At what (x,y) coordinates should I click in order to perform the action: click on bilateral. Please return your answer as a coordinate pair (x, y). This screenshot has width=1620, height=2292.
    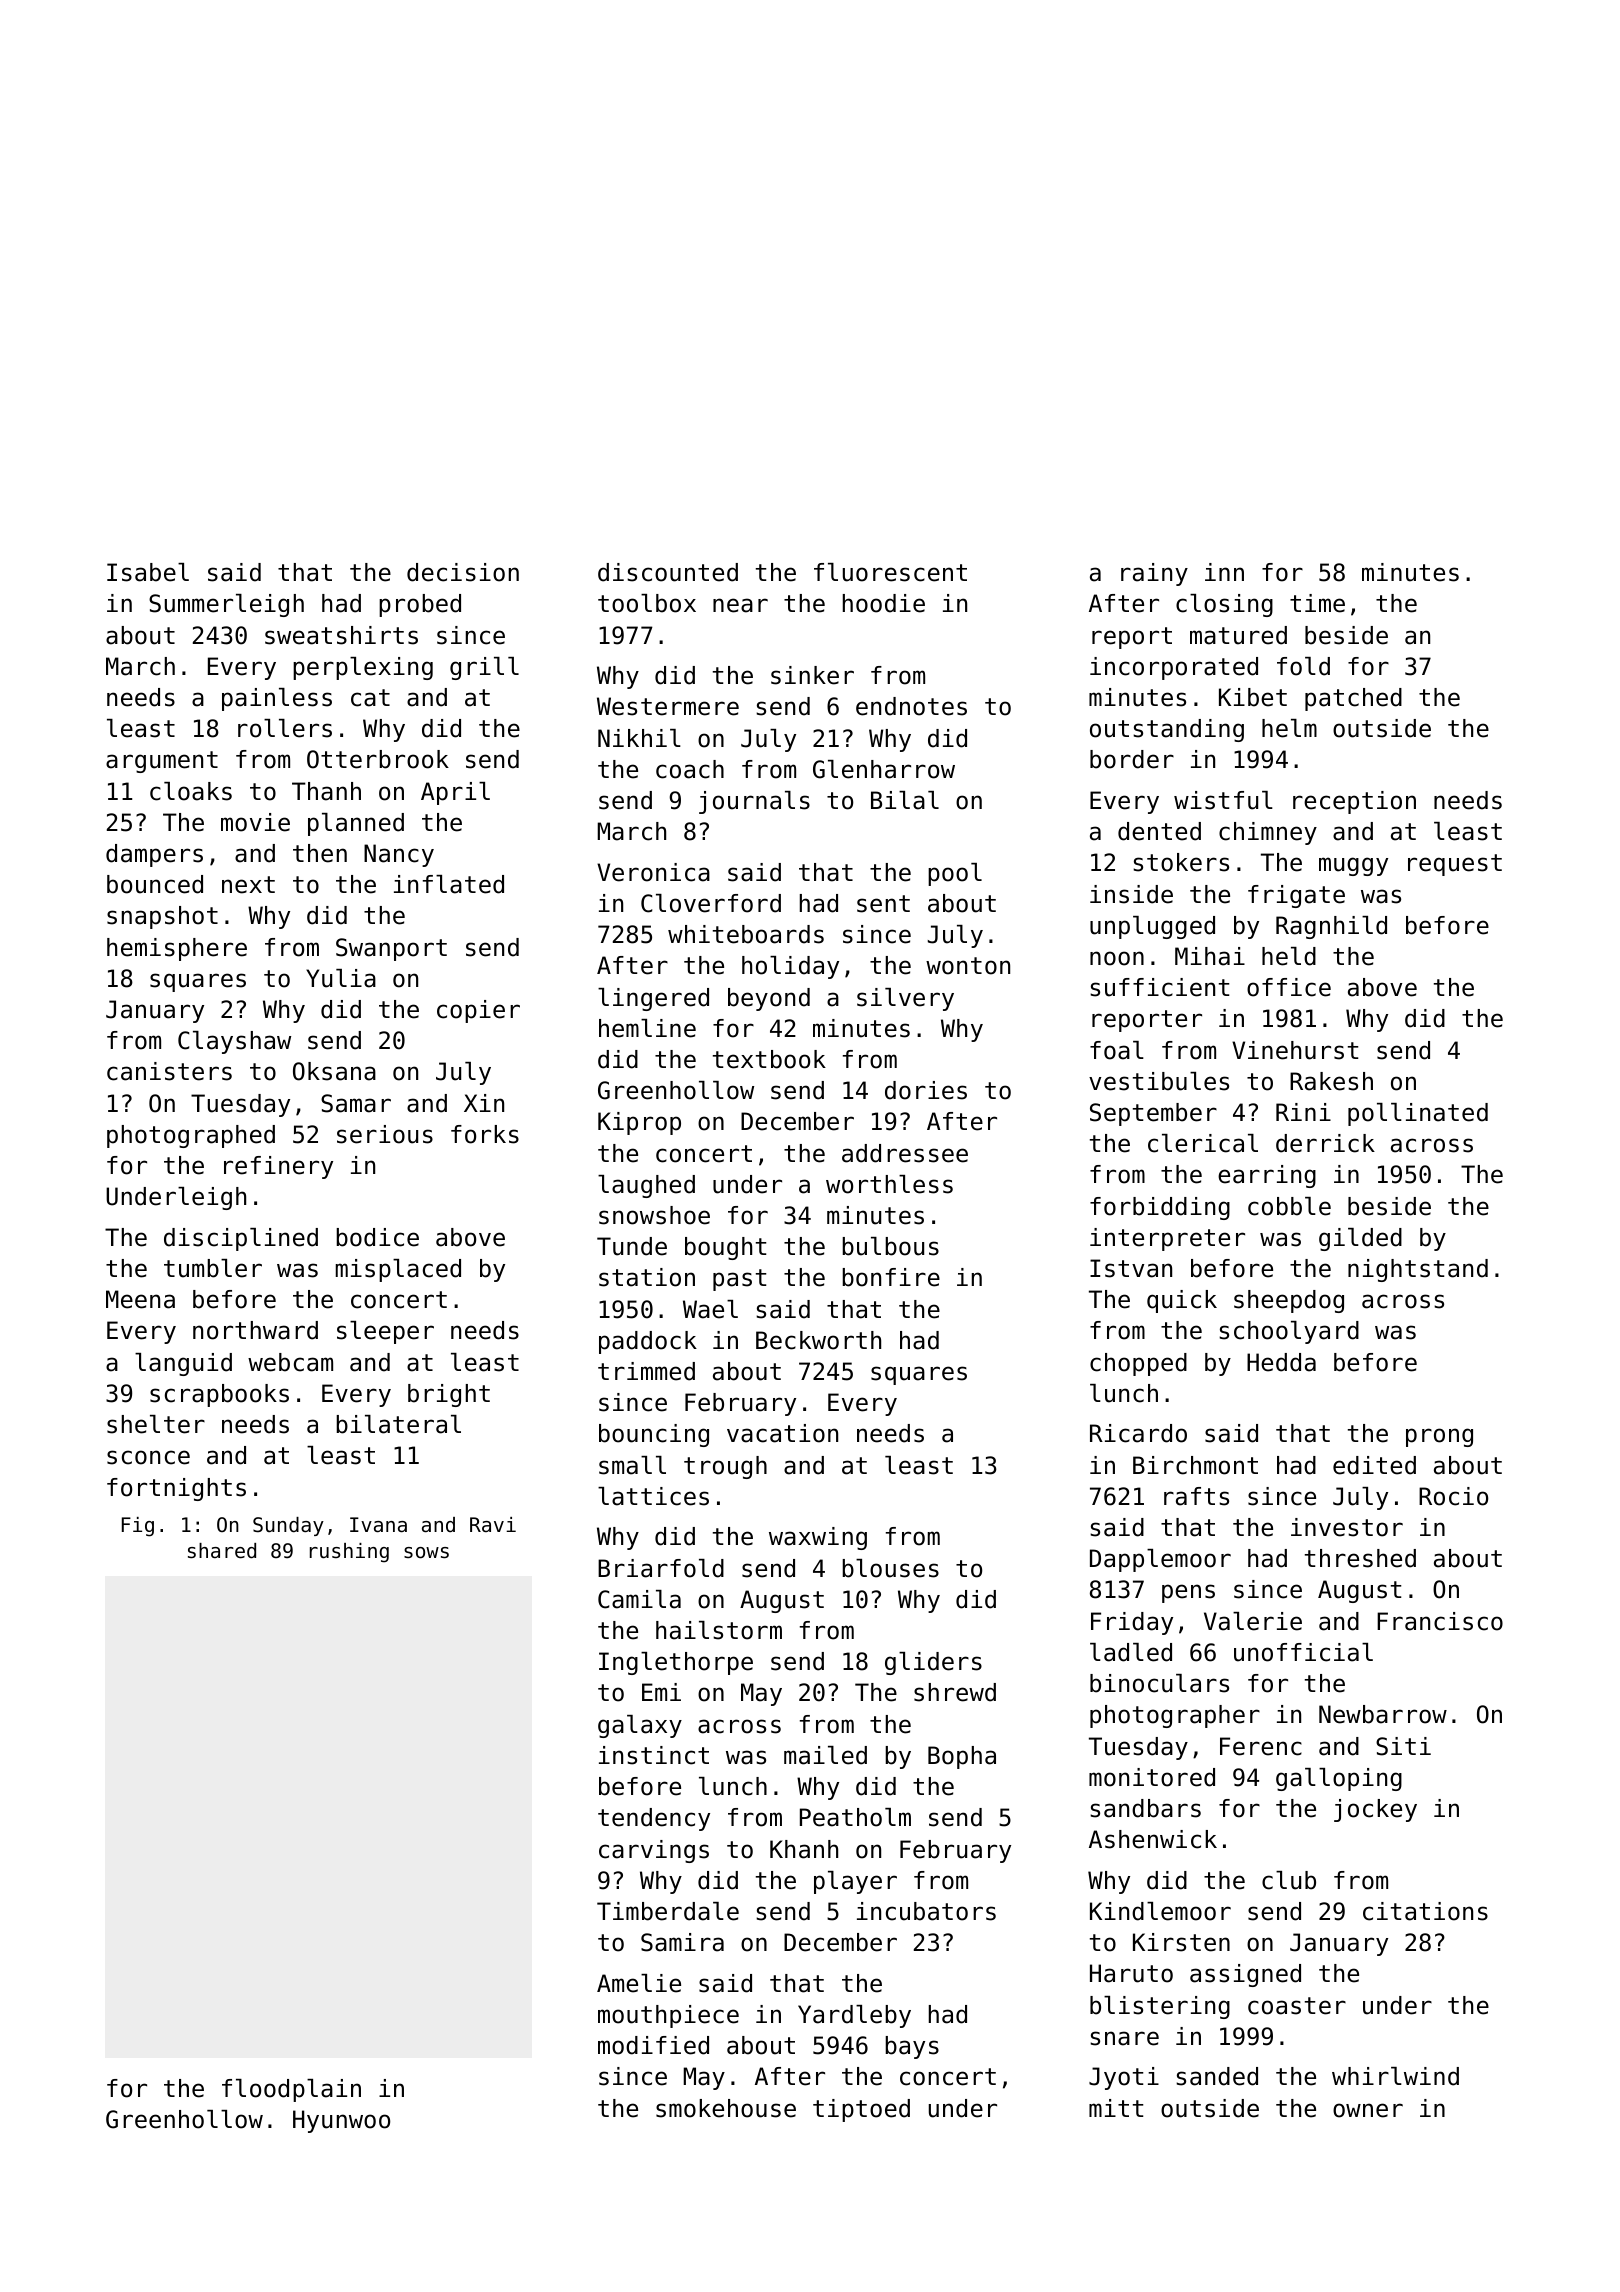
    Looking at the image, I should click on (398, 1424).
